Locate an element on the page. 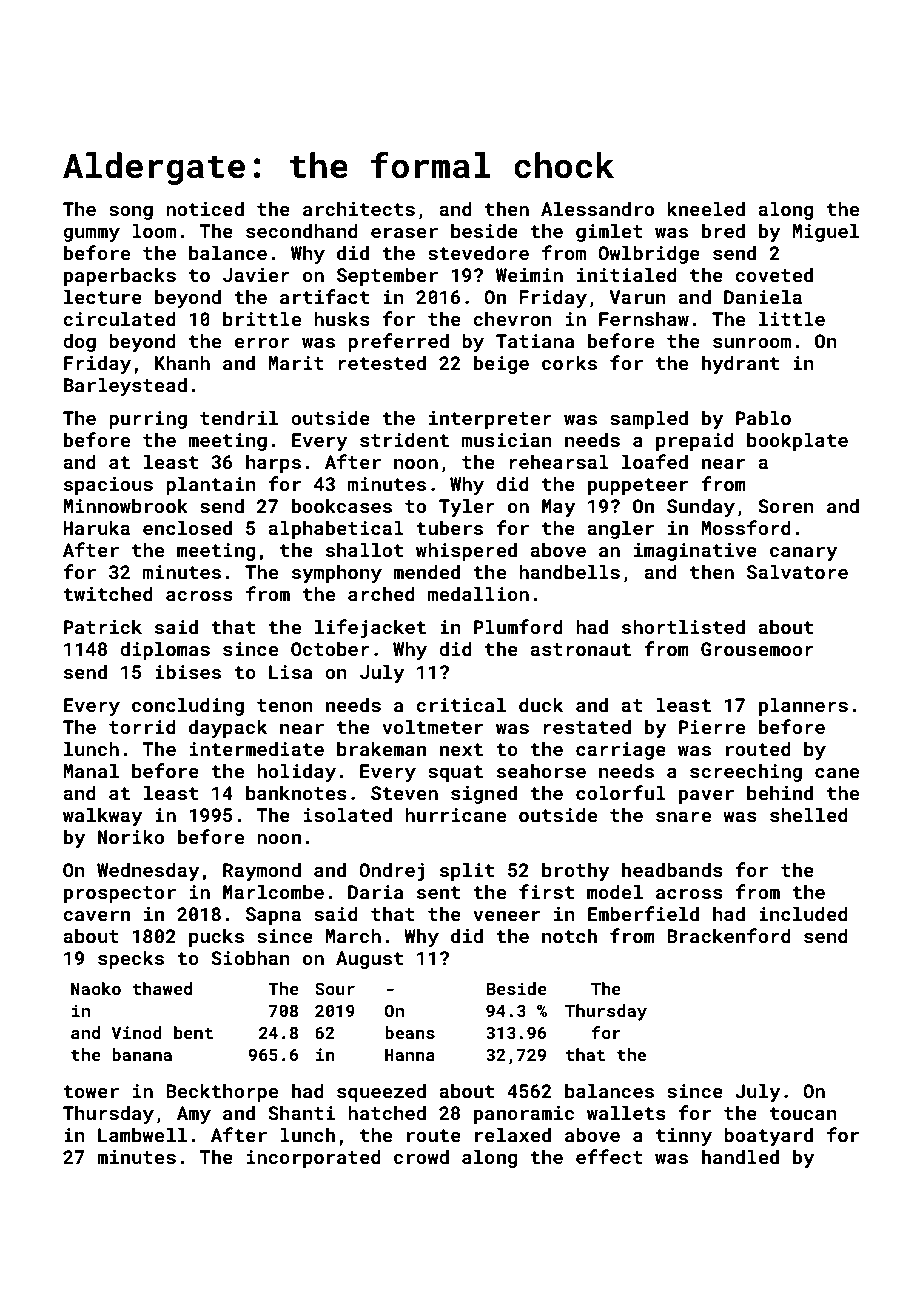  Siobhan is located at coordinates (250, 957).
